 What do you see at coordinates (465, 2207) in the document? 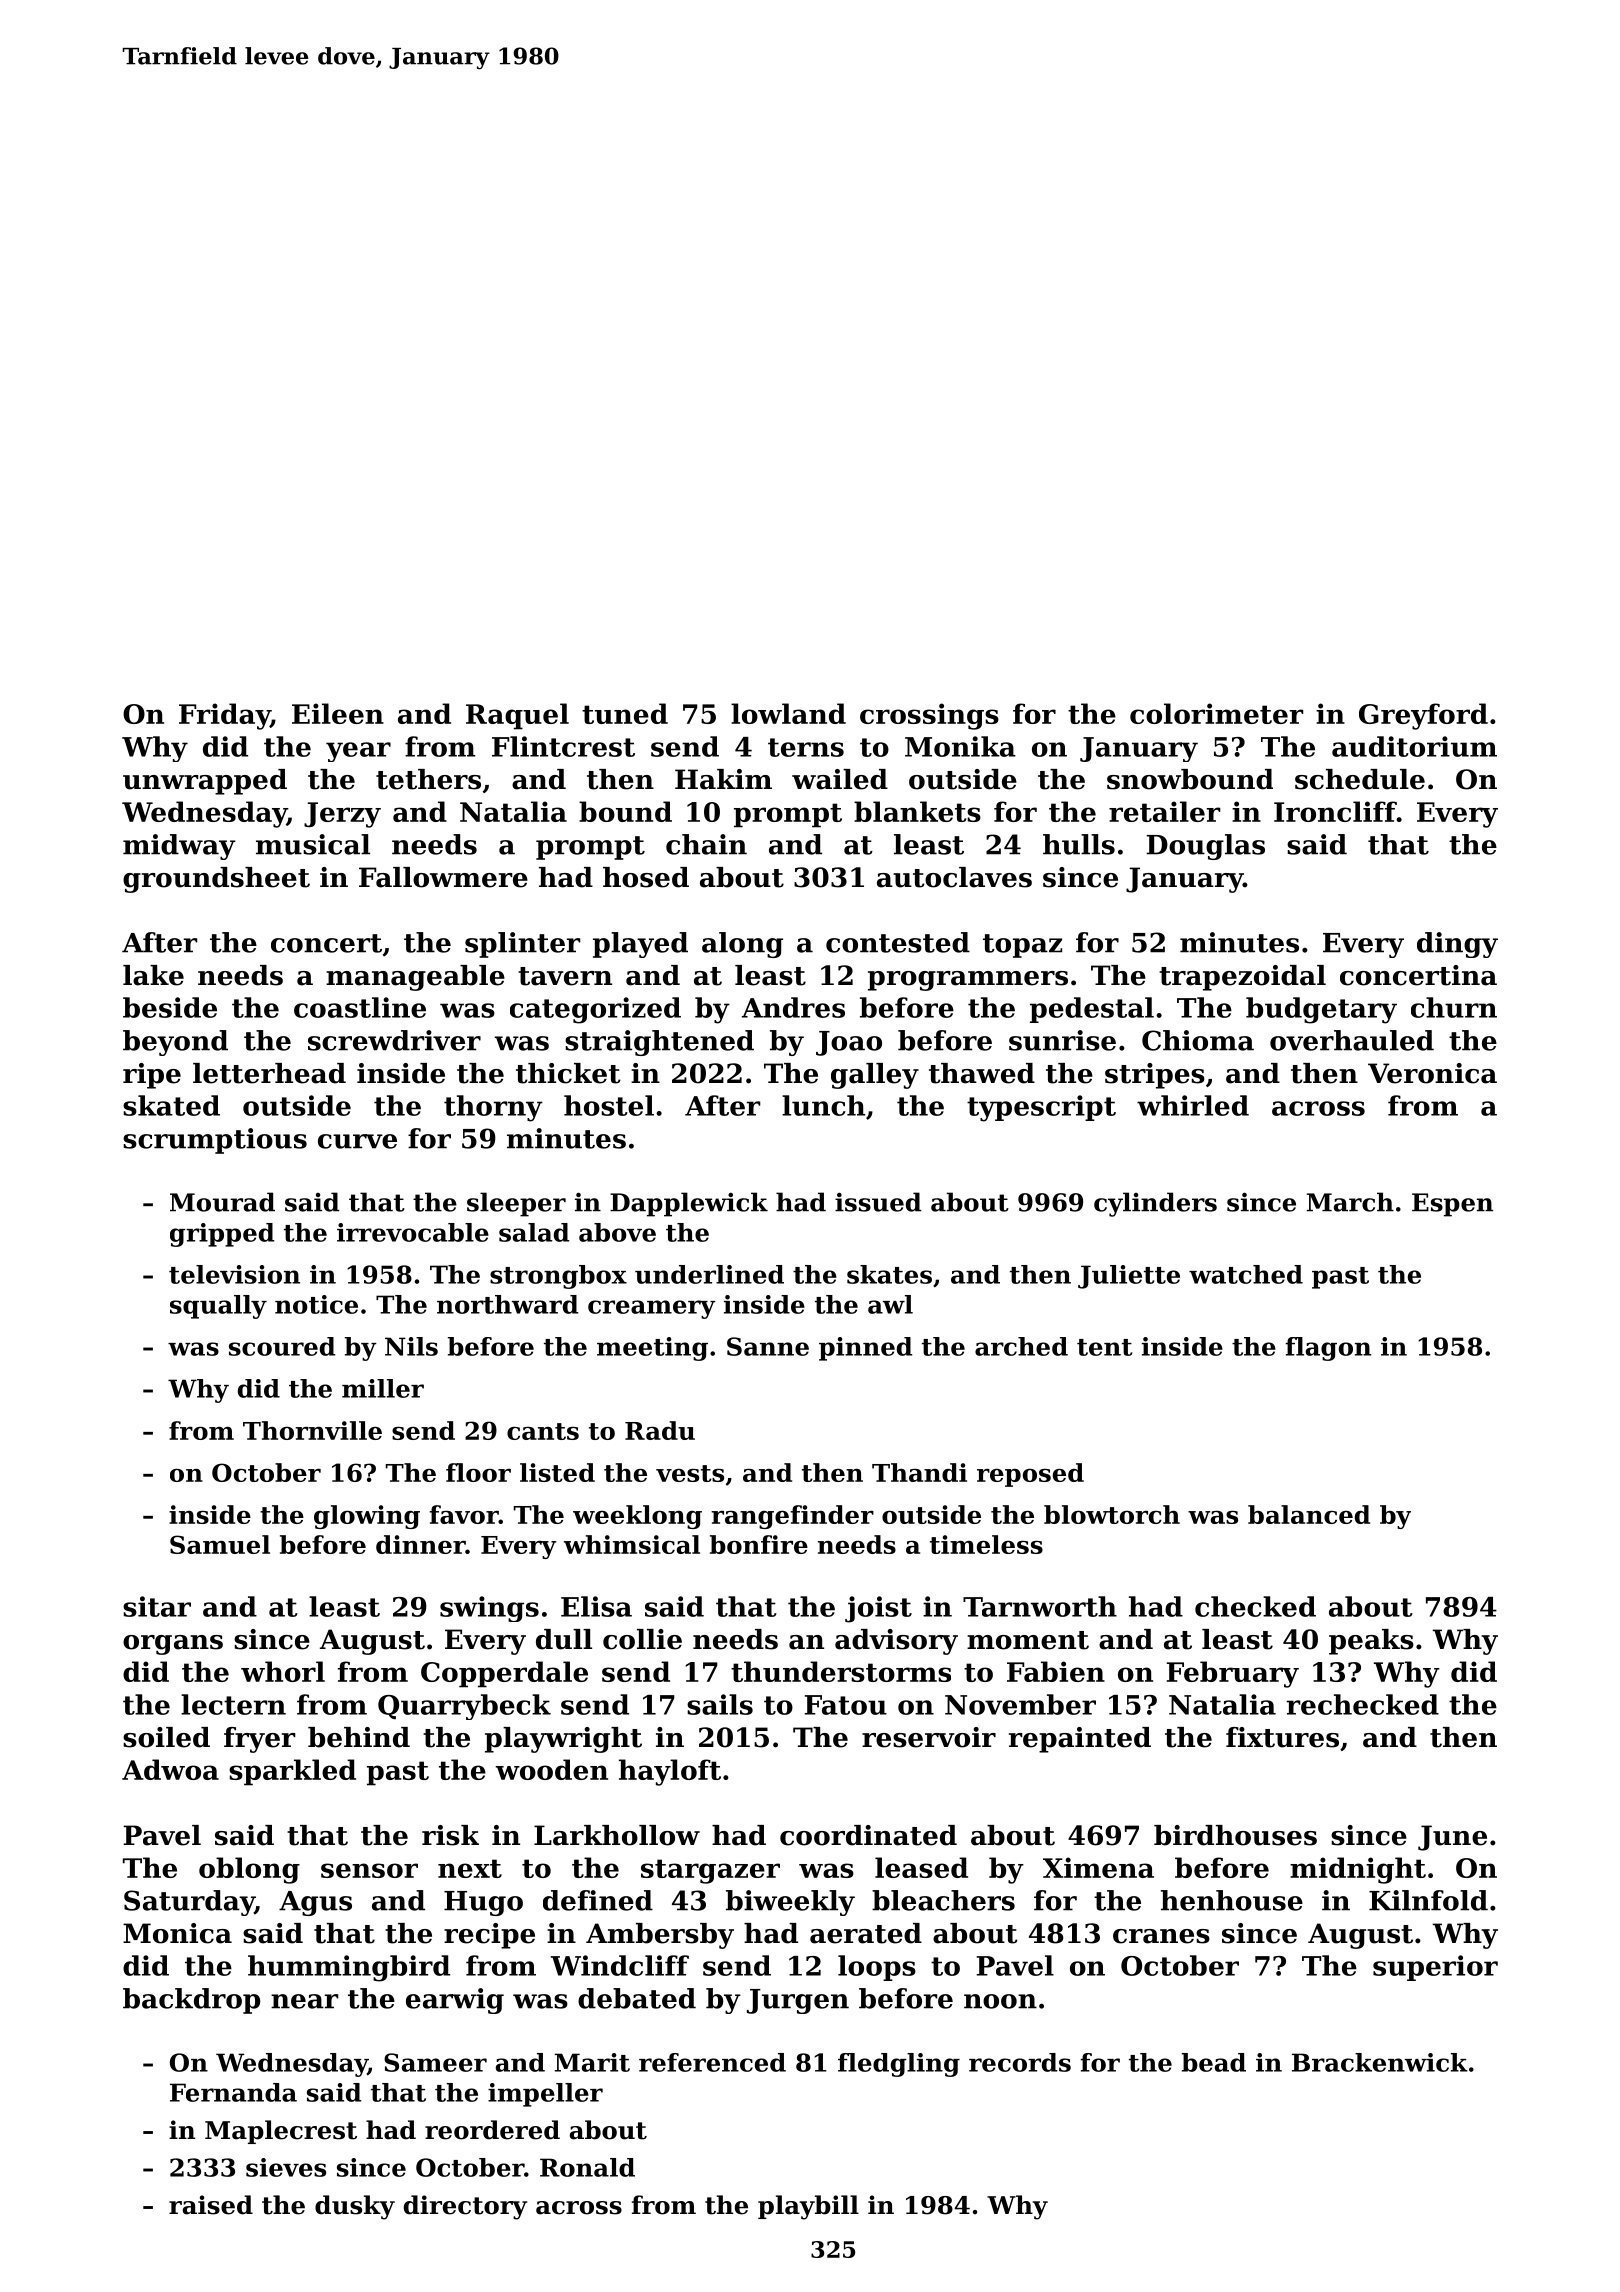
I see `directory` at bounding box center [465, 2207].
